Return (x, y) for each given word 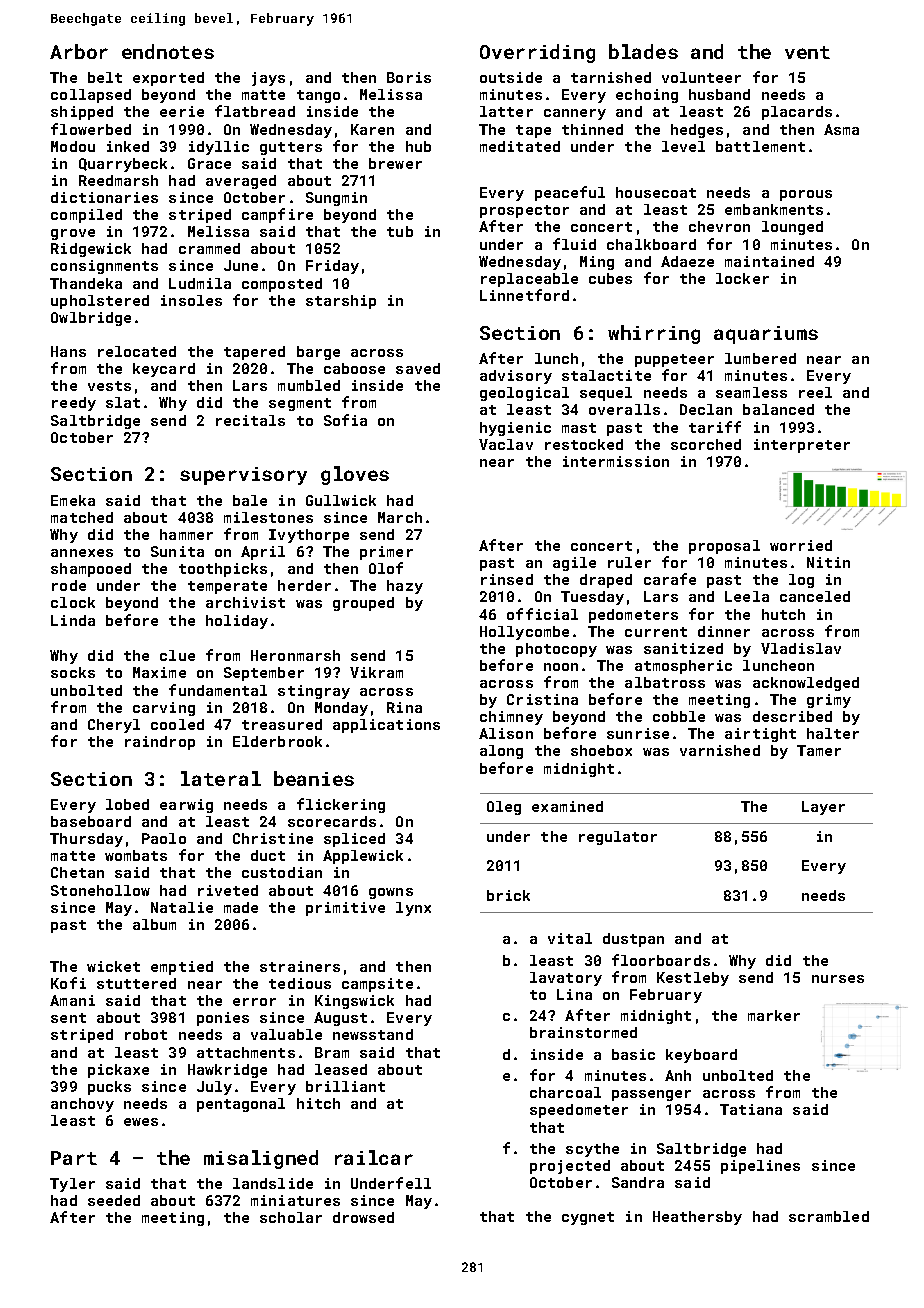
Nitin (828, 562)
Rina (404, 707)
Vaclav (506, 444)
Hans (68, 351)
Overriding (537, 53)
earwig (186, 806)
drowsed (363, 1217)
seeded (114, 1200)
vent (807, 52)
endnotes (168, 51)
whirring (654, 334)
